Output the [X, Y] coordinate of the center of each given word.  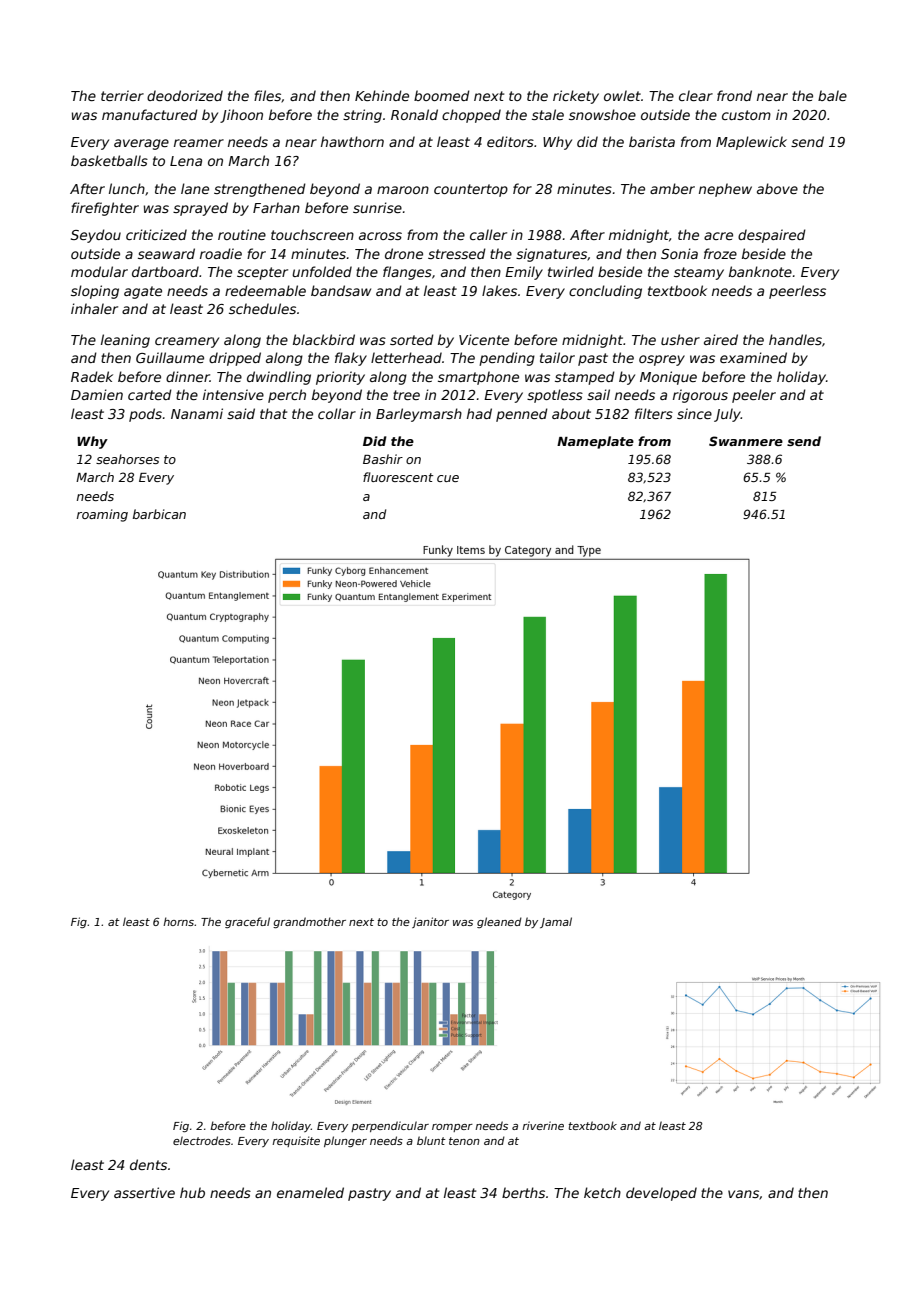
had [479, 413]
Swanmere [746, 441]
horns [178, 921]
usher [680, 339]
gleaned [499, 922]
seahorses [127, 459]
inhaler [94, 308]
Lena [186, 161]
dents [148, 1164]
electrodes [202, 1140]
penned [522, 415]
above [777, 188]
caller [488, 234]
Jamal [556, 922]
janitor [430, 922]
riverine [543, 1125]
